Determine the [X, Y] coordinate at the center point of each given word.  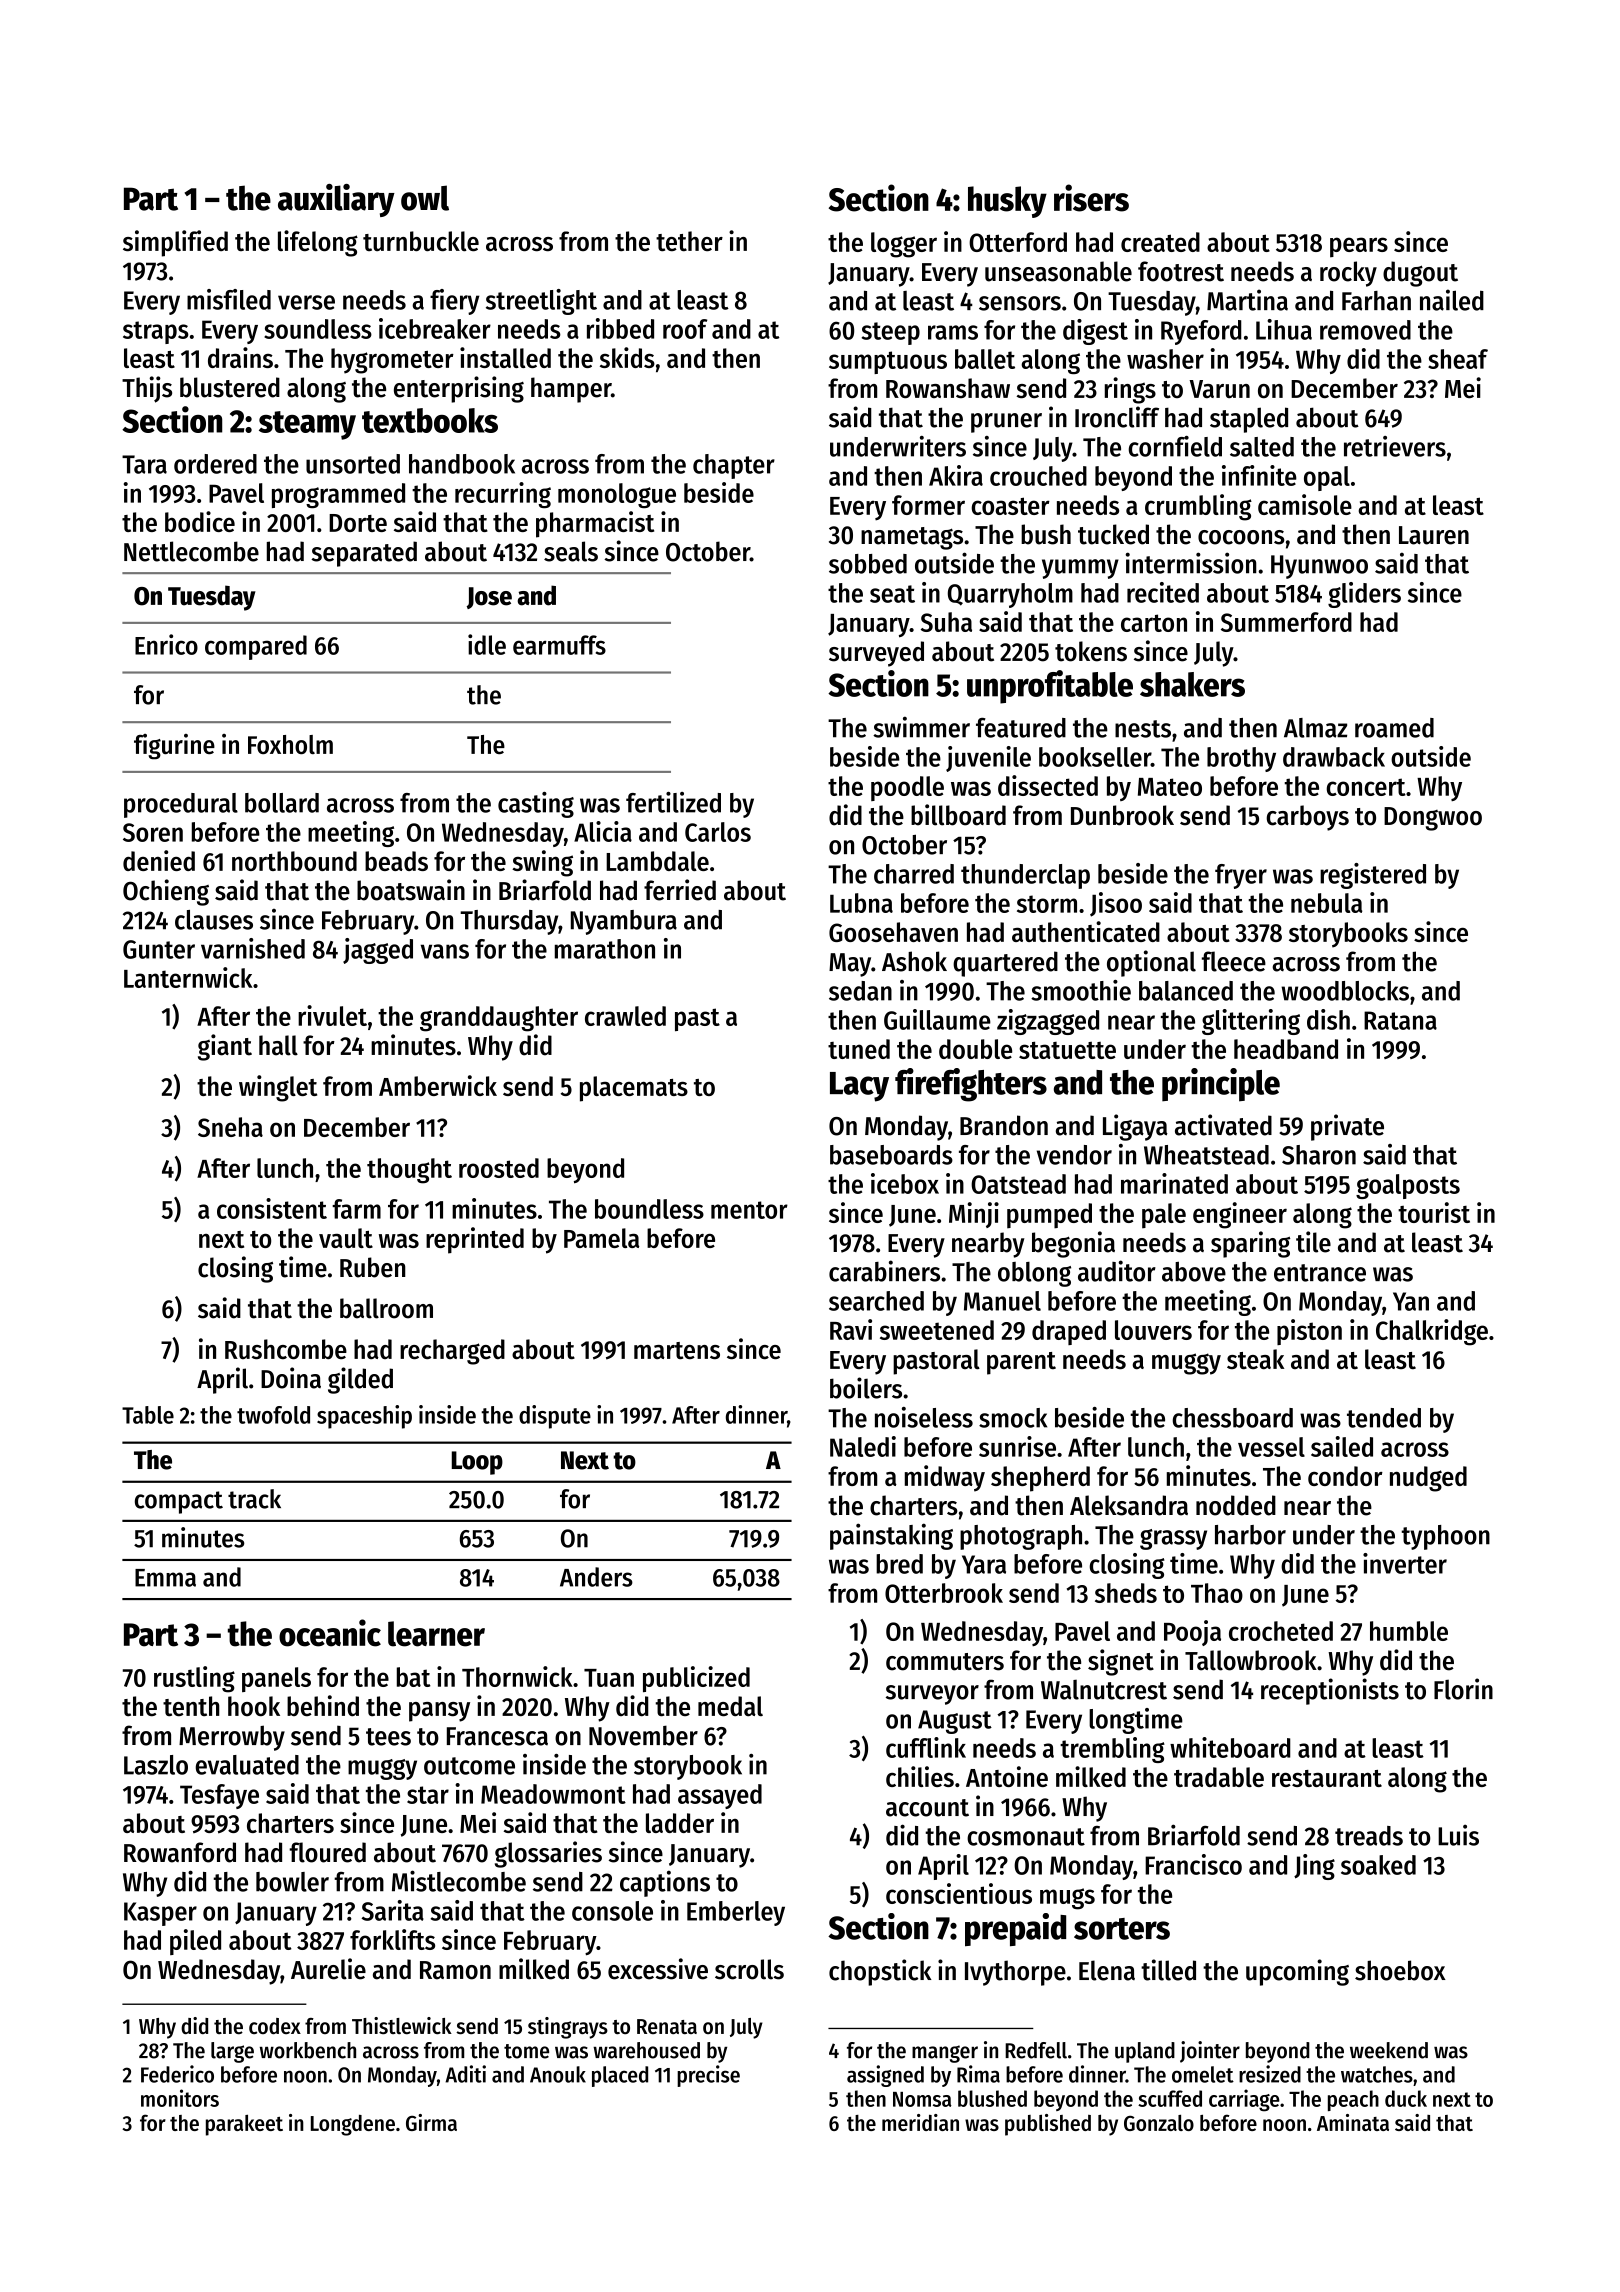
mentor [749, 1210]
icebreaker [435, 328]
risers [1091, 198]
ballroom [386, 1308]
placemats [634, 1089]
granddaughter [499, 1019]
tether [689, 241]
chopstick [880, 1972]
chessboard [1232, 1418]
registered [1373, 876]
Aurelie [328, 1969]
